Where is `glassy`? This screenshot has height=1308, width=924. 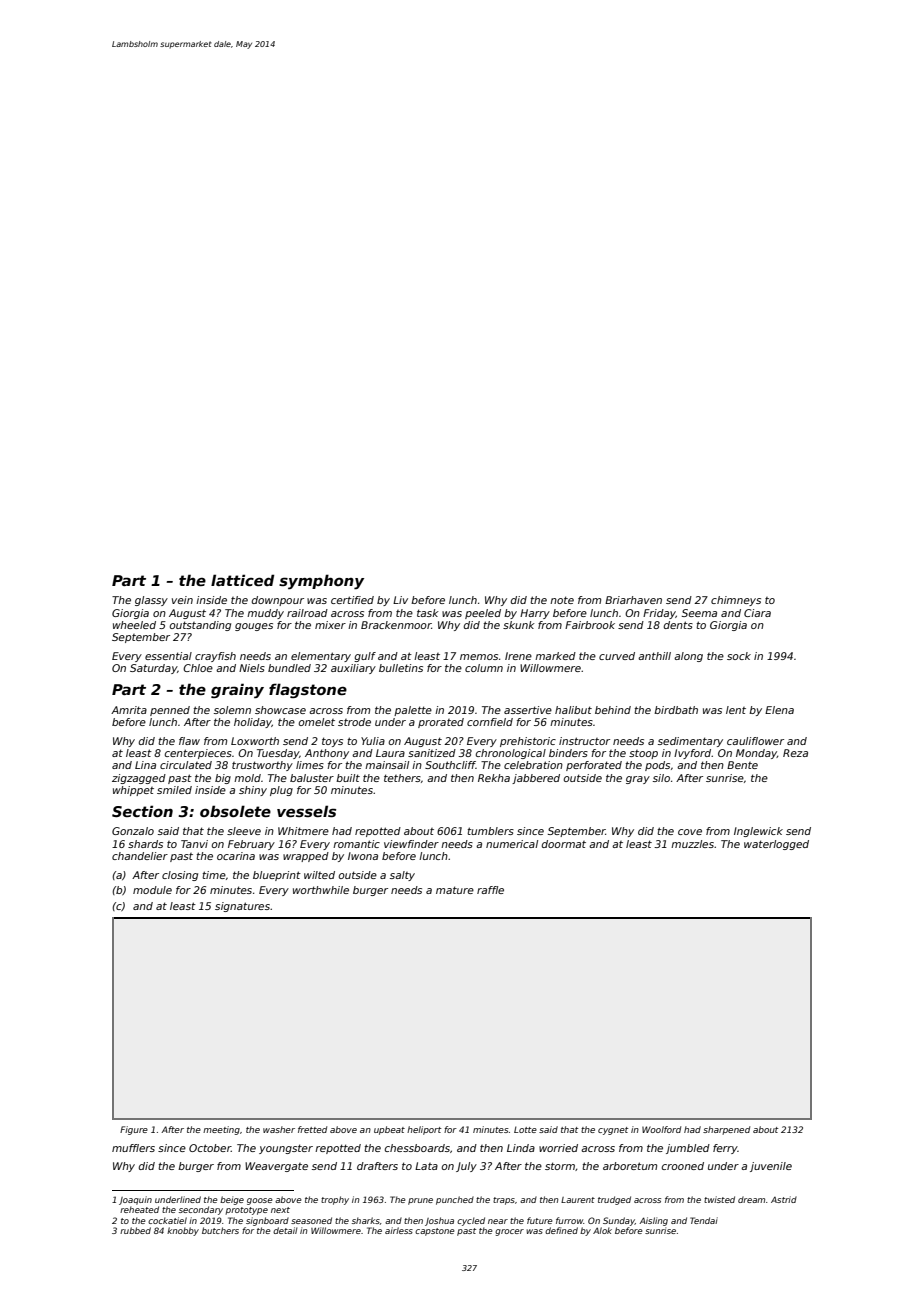
glassy is located at coordinates (151, 601).
